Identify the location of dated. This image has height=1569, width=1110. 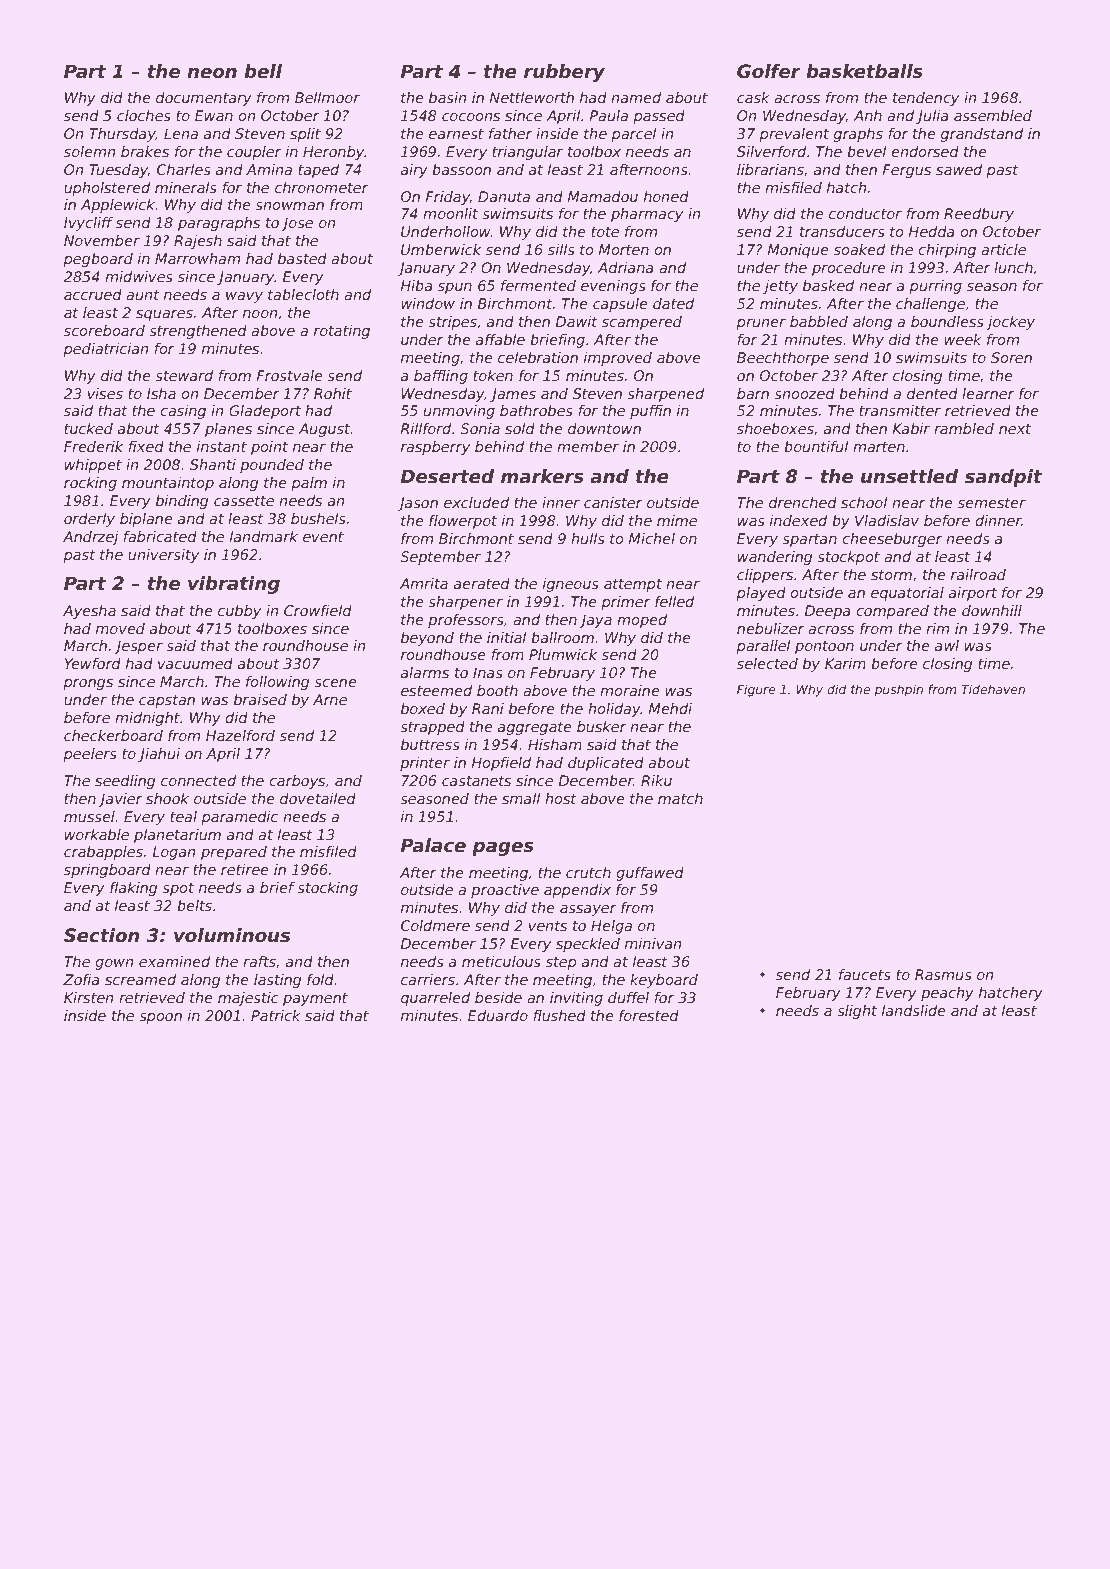
(673, 303).
